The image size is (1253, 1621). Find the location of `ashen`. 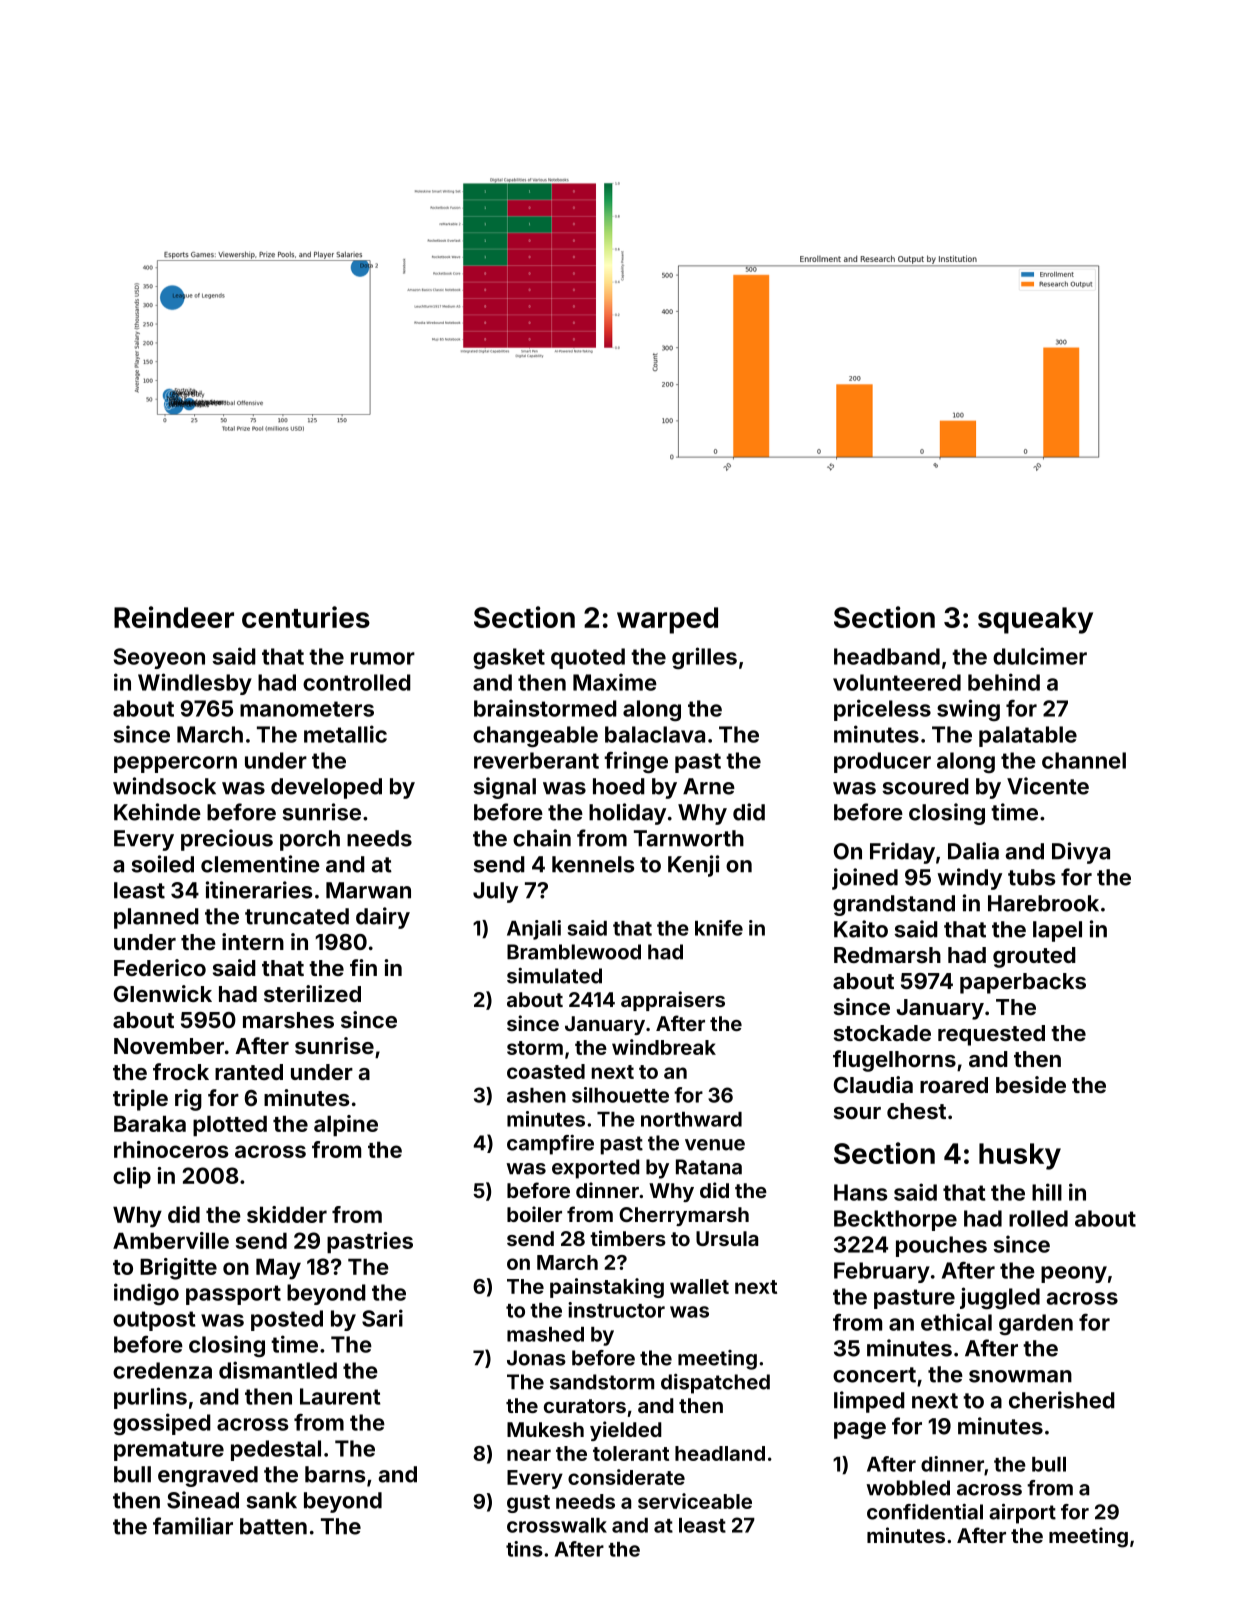

ashen is located at coordinates (536, 1095).
